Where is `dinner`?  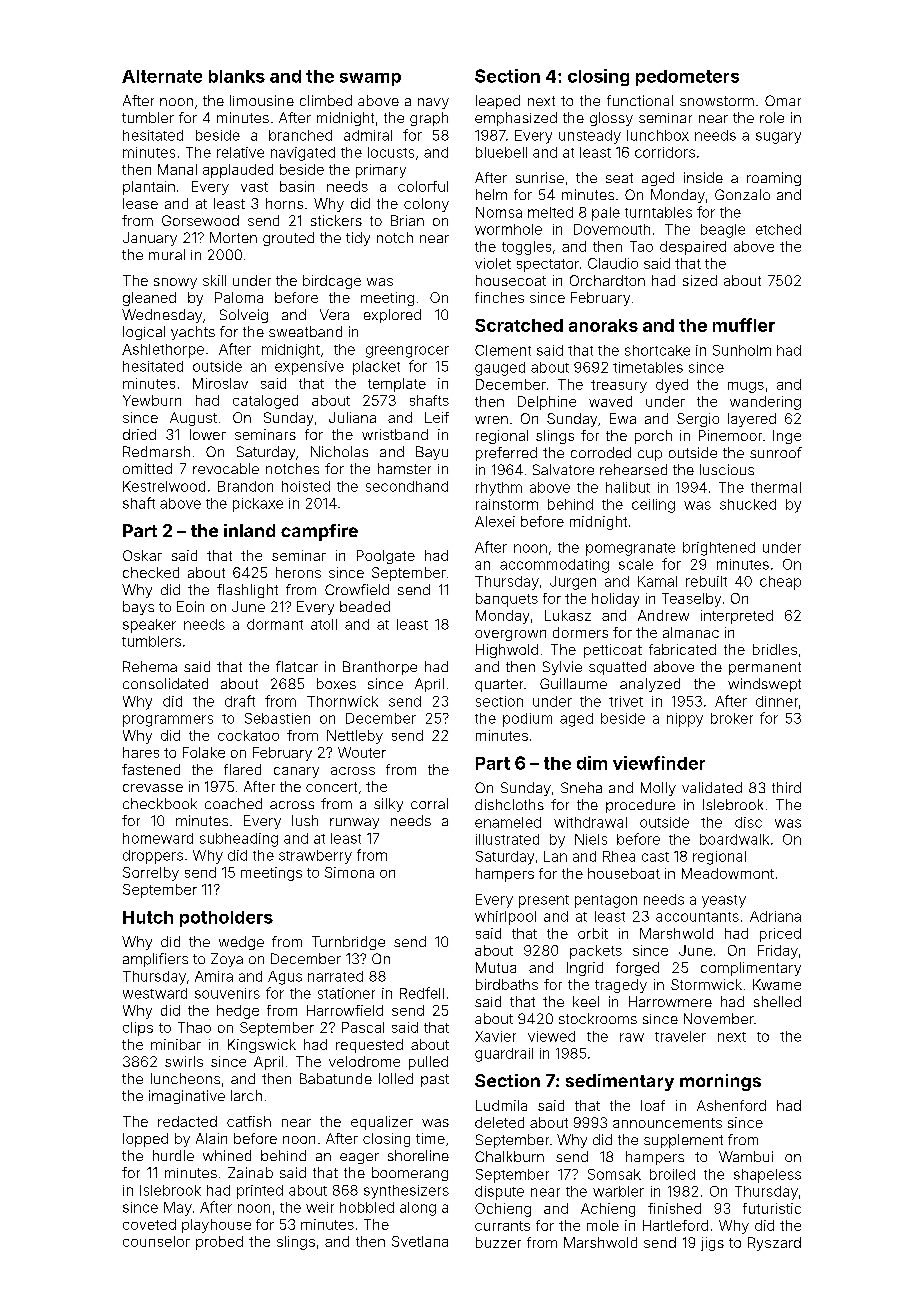 dinner is located at coordinates (777, 701).
